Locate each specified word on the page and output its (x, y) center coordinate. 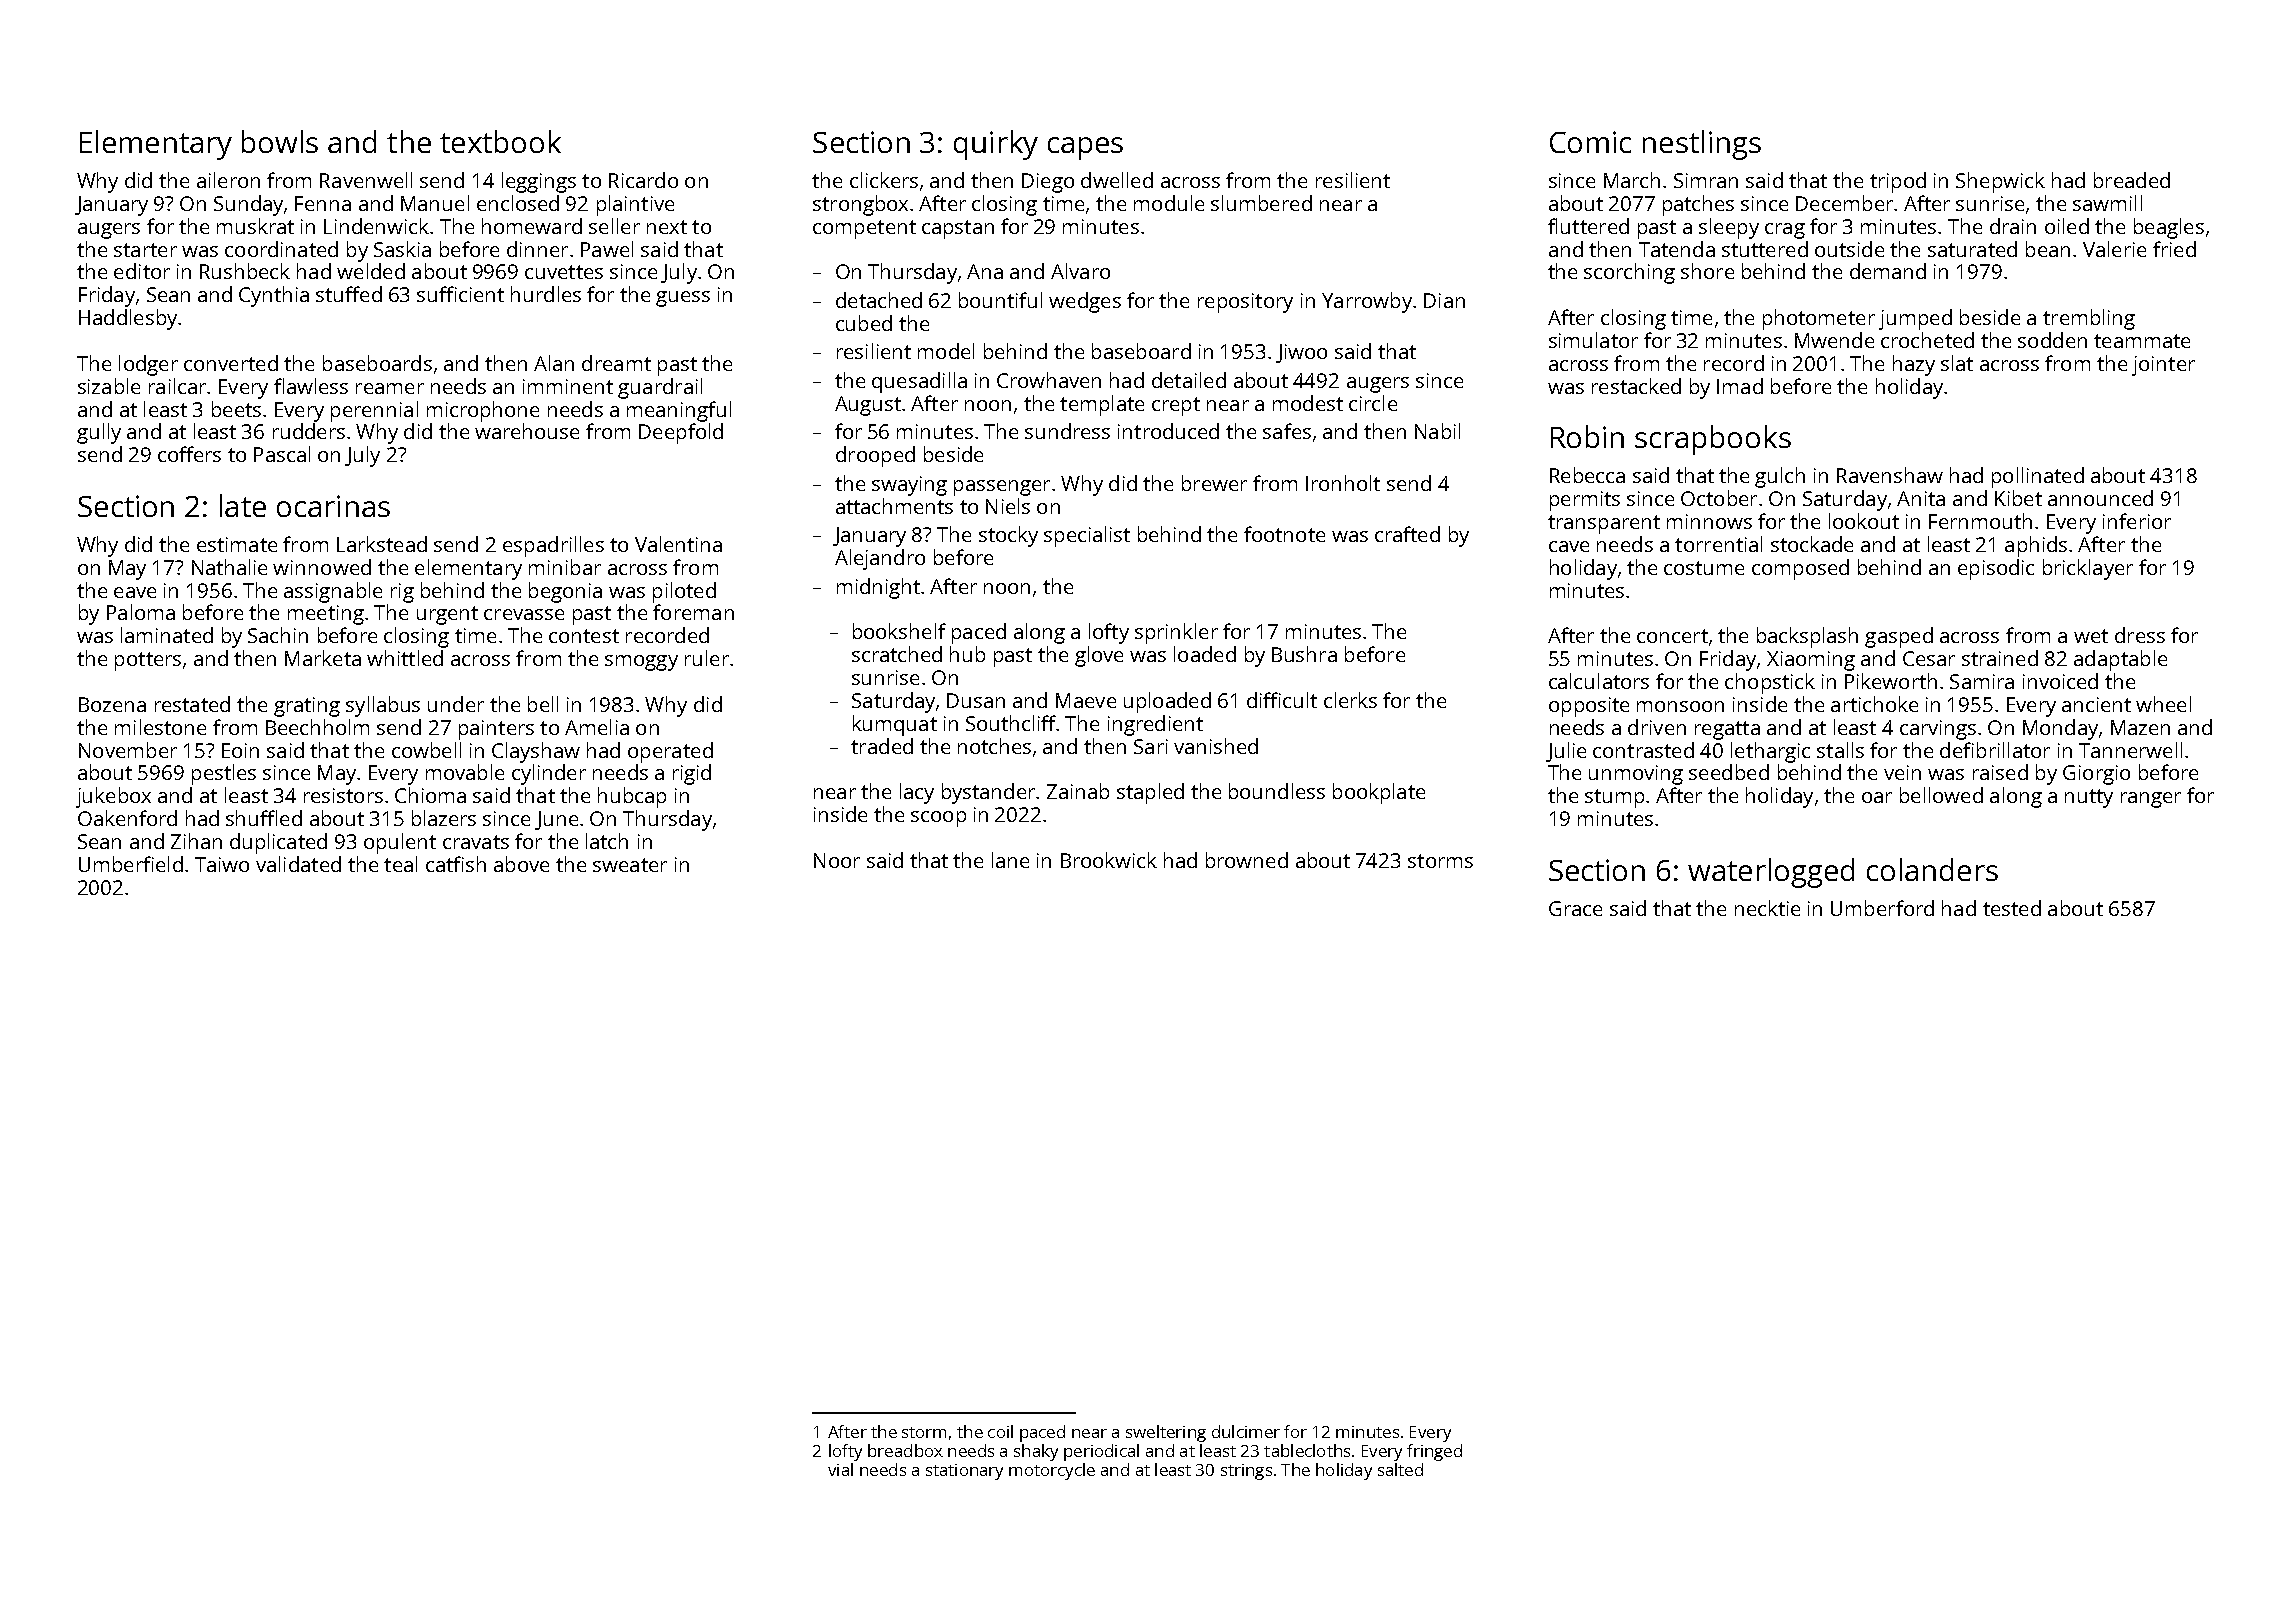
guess (683, 299)
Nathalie (229, 567)
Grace (1575, 908)
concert (1672, 636)
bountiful (1000, 300)
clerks (1350, 700)
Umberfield (131, 864)
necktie (1767, 908)
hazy (1914, 365)
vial (840, 1469)
